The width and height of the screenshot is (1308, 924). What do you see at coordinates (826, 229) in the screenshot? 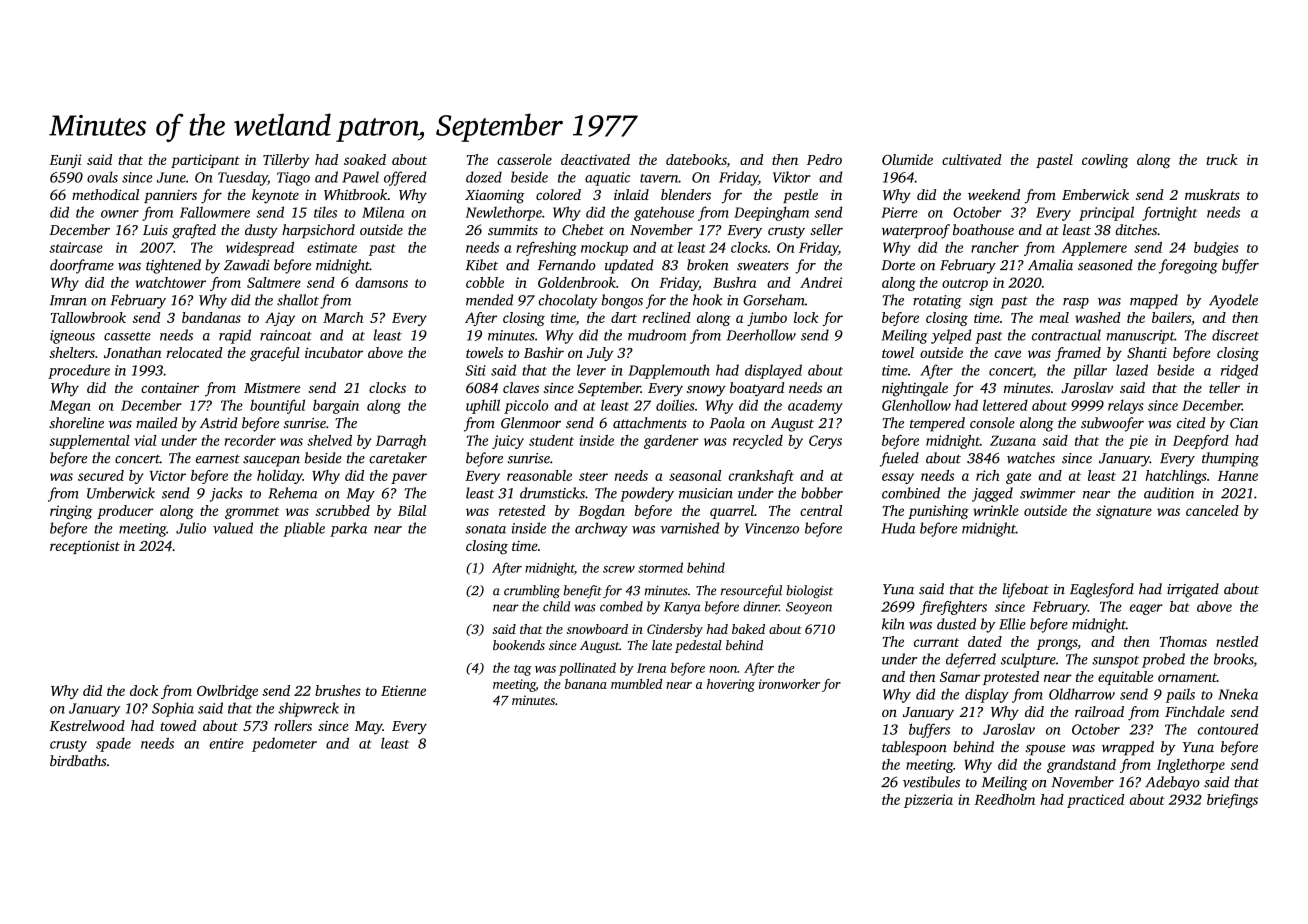
I see `seller` at bounding box center [826, 229].
